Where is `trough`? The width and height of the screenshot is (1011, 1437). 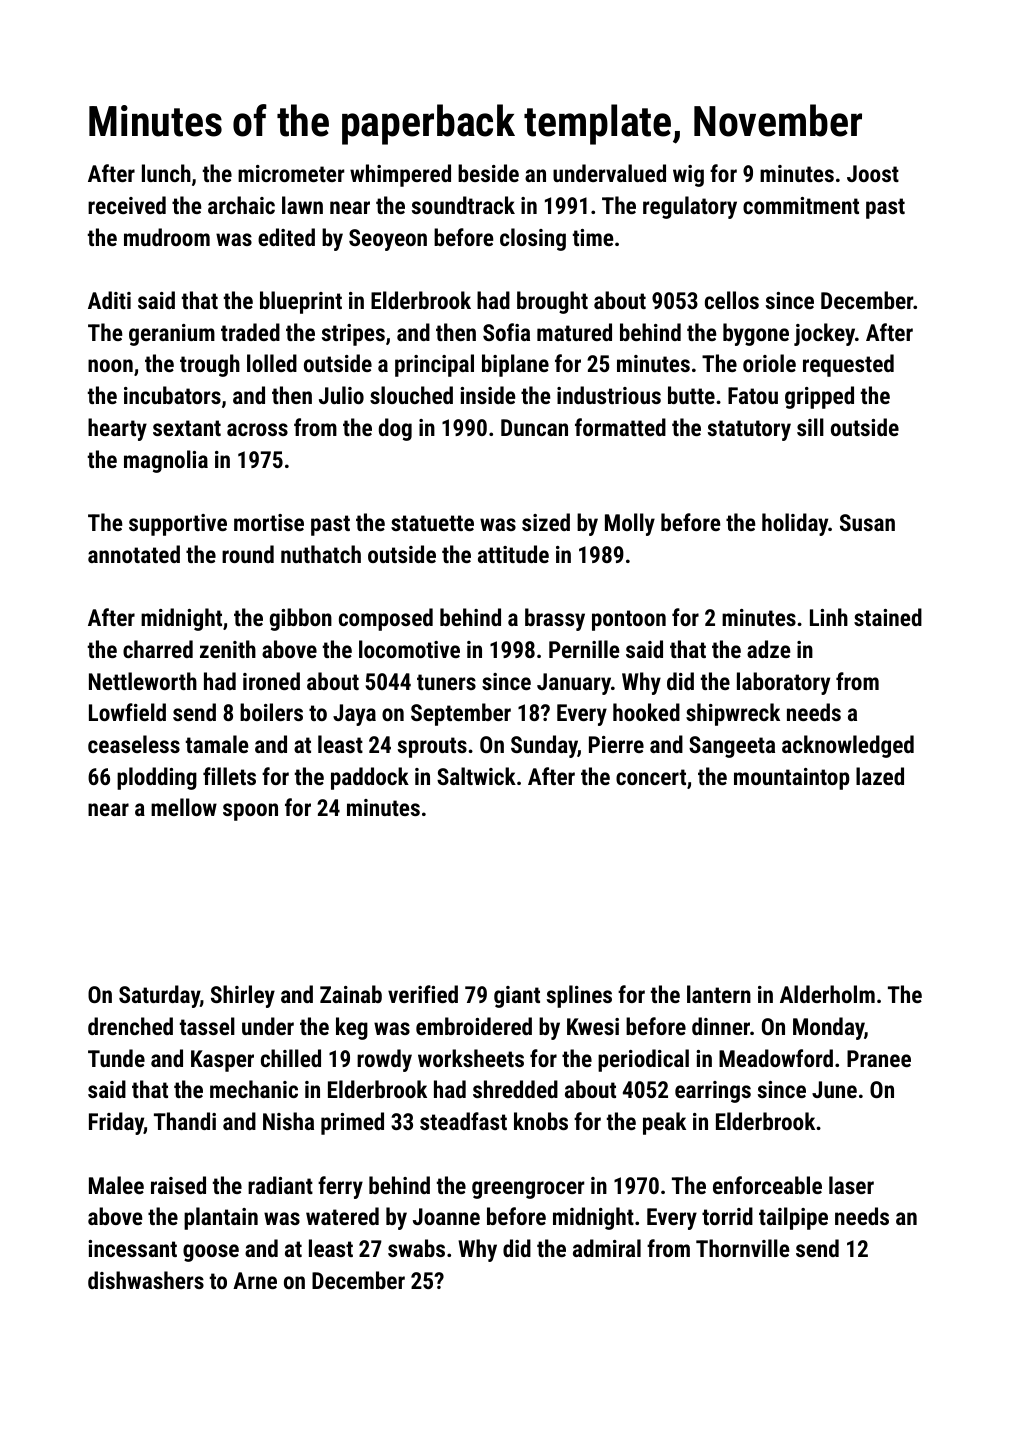
trough is located at coordinates (210, 365).
